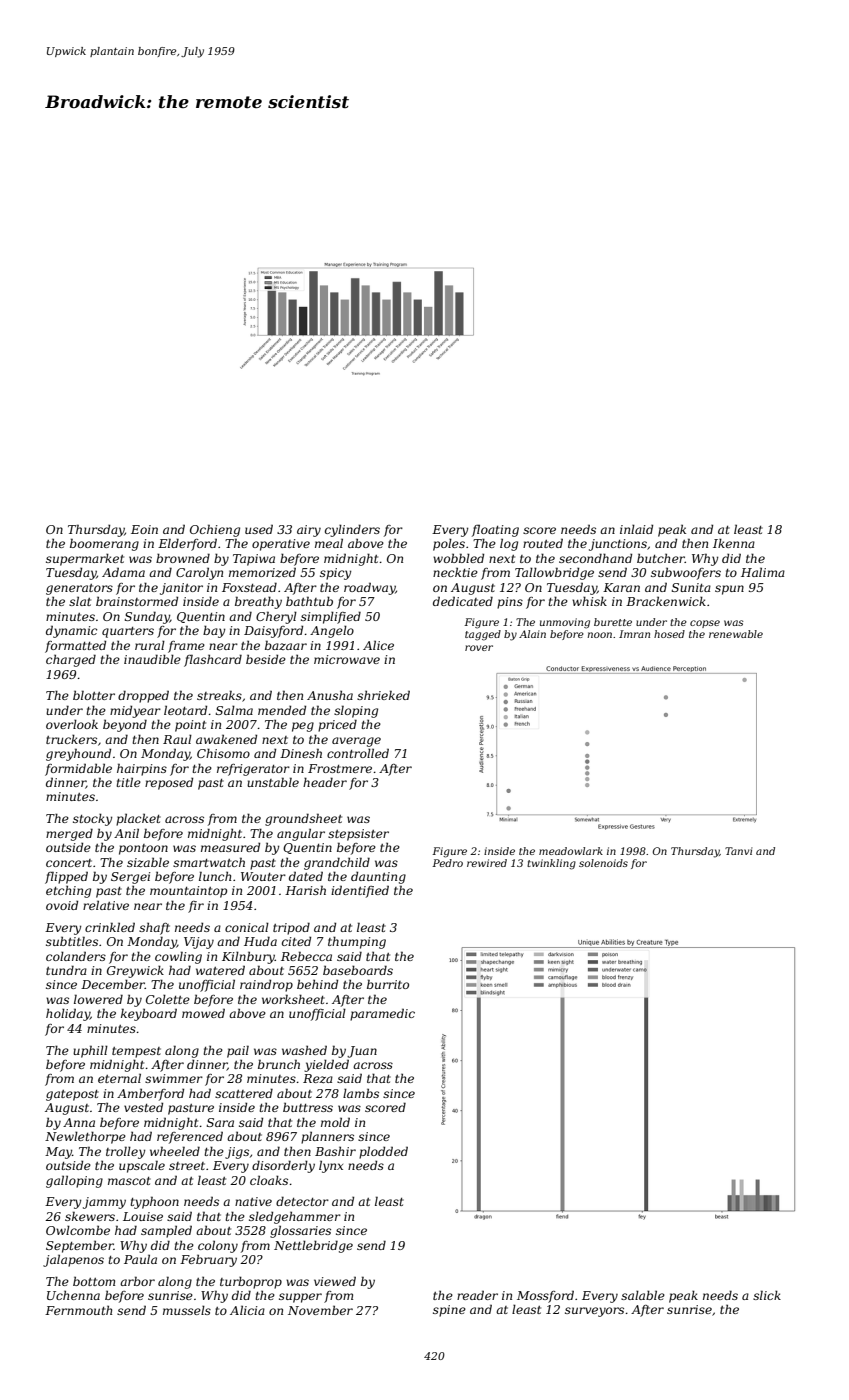 Image resolution: width=849 pixels, height=1400 pixels. Describe the element at coordinates (388, 984) in the screenshot. I see `burrito` at that location.
